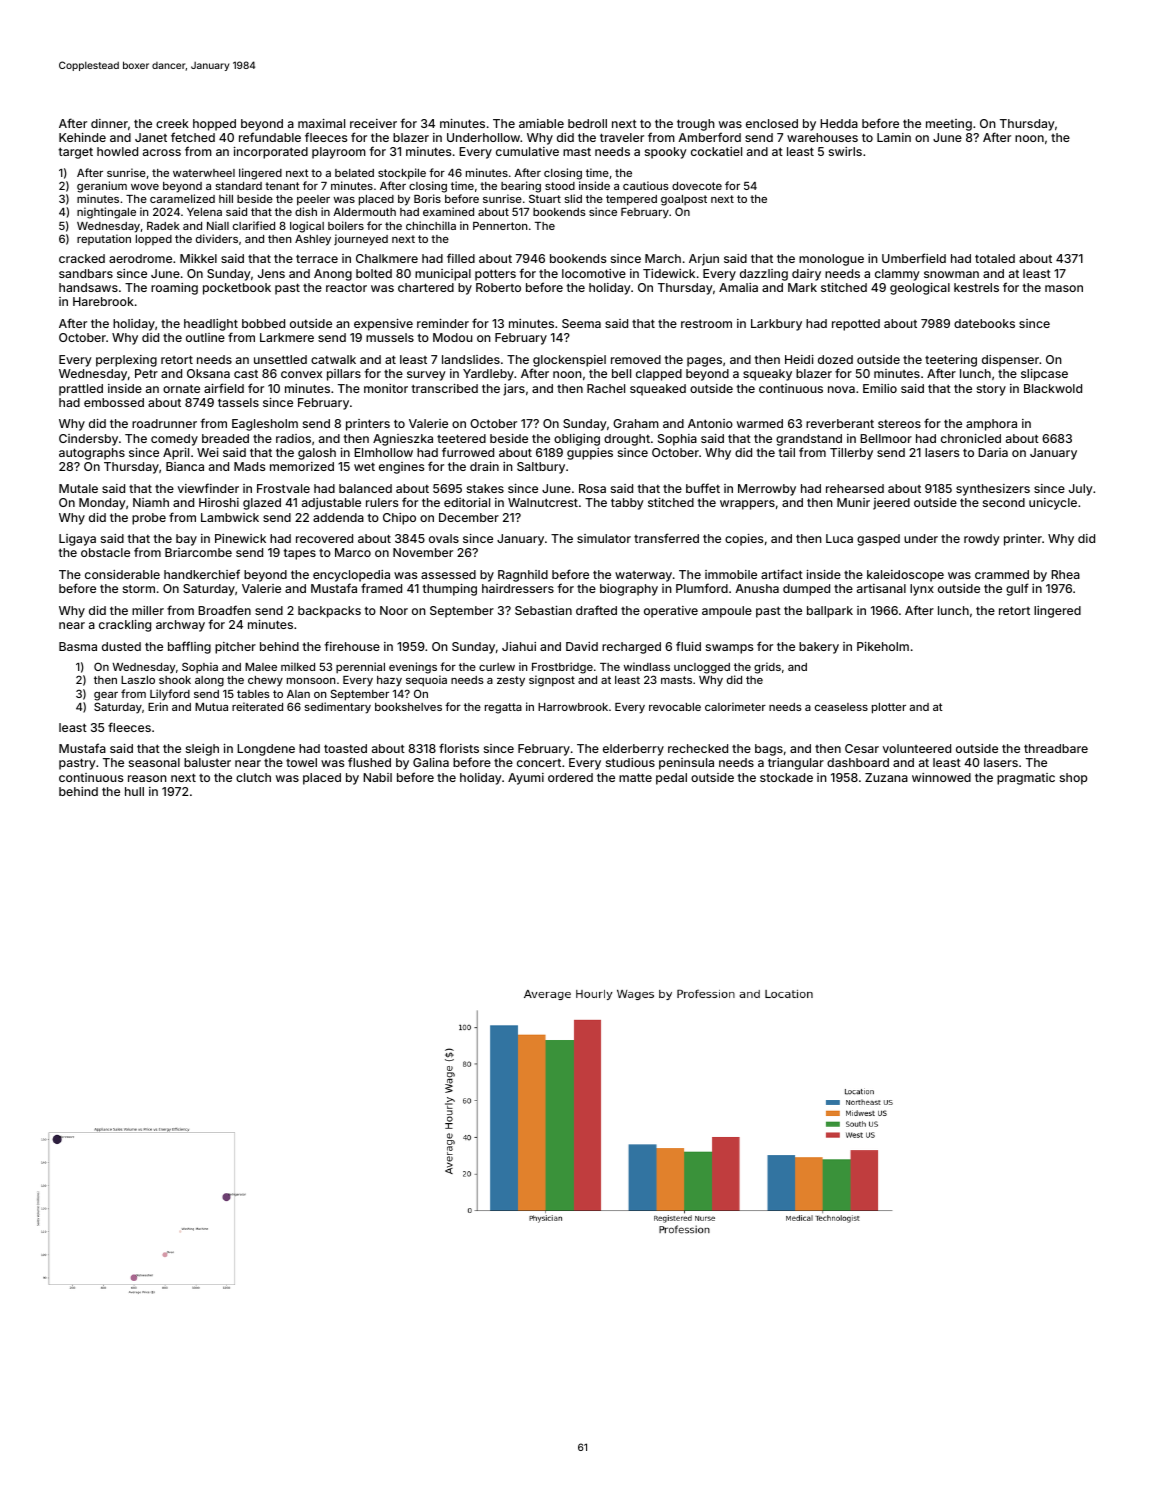 The image size is (1155, 1494). Describe the element at coordinates (263, 323) in the page. I see `bobbed` at that location.
